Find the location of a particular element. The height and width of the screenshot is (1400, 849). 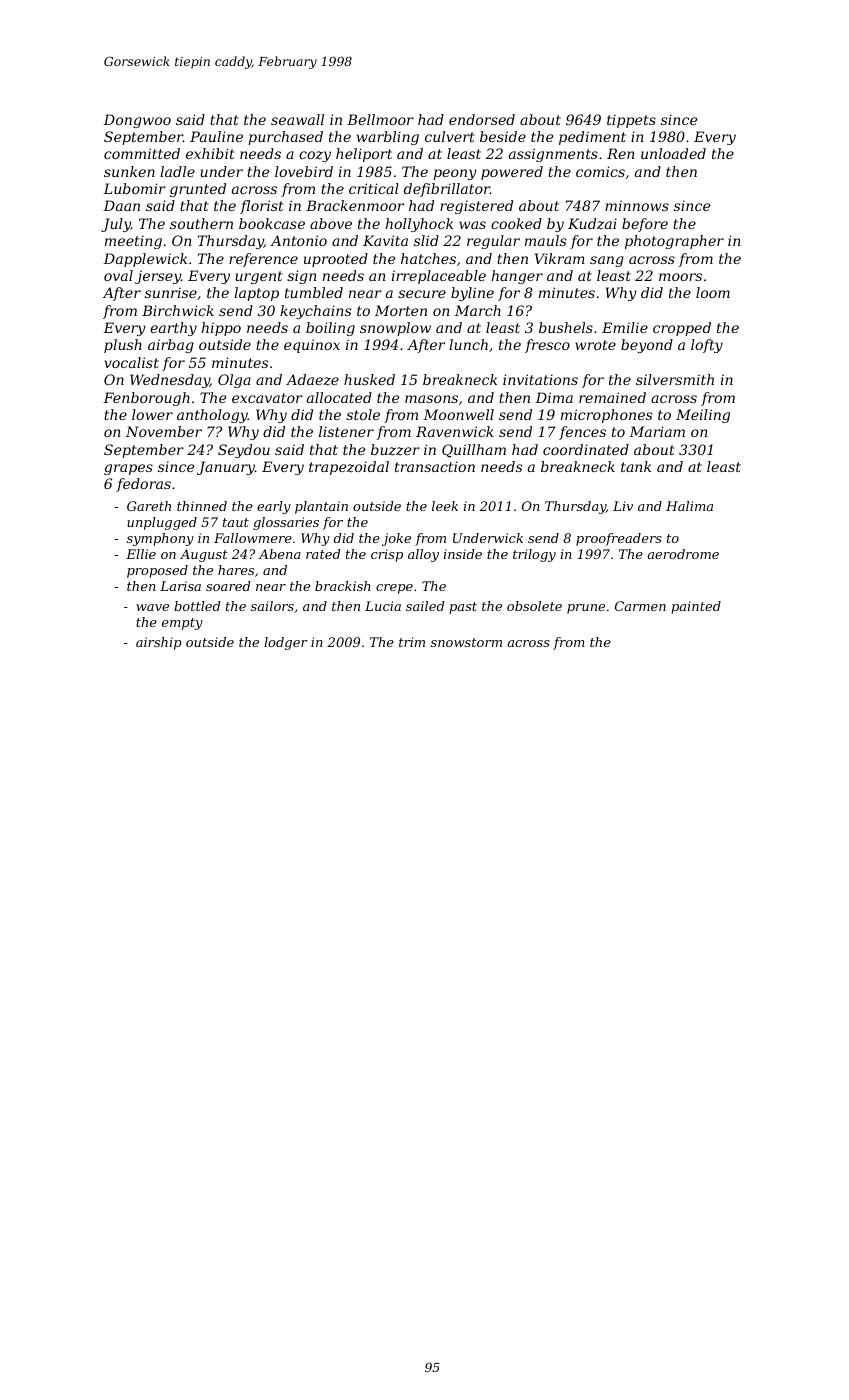

Antonio is located at coordinates (298, 240).
